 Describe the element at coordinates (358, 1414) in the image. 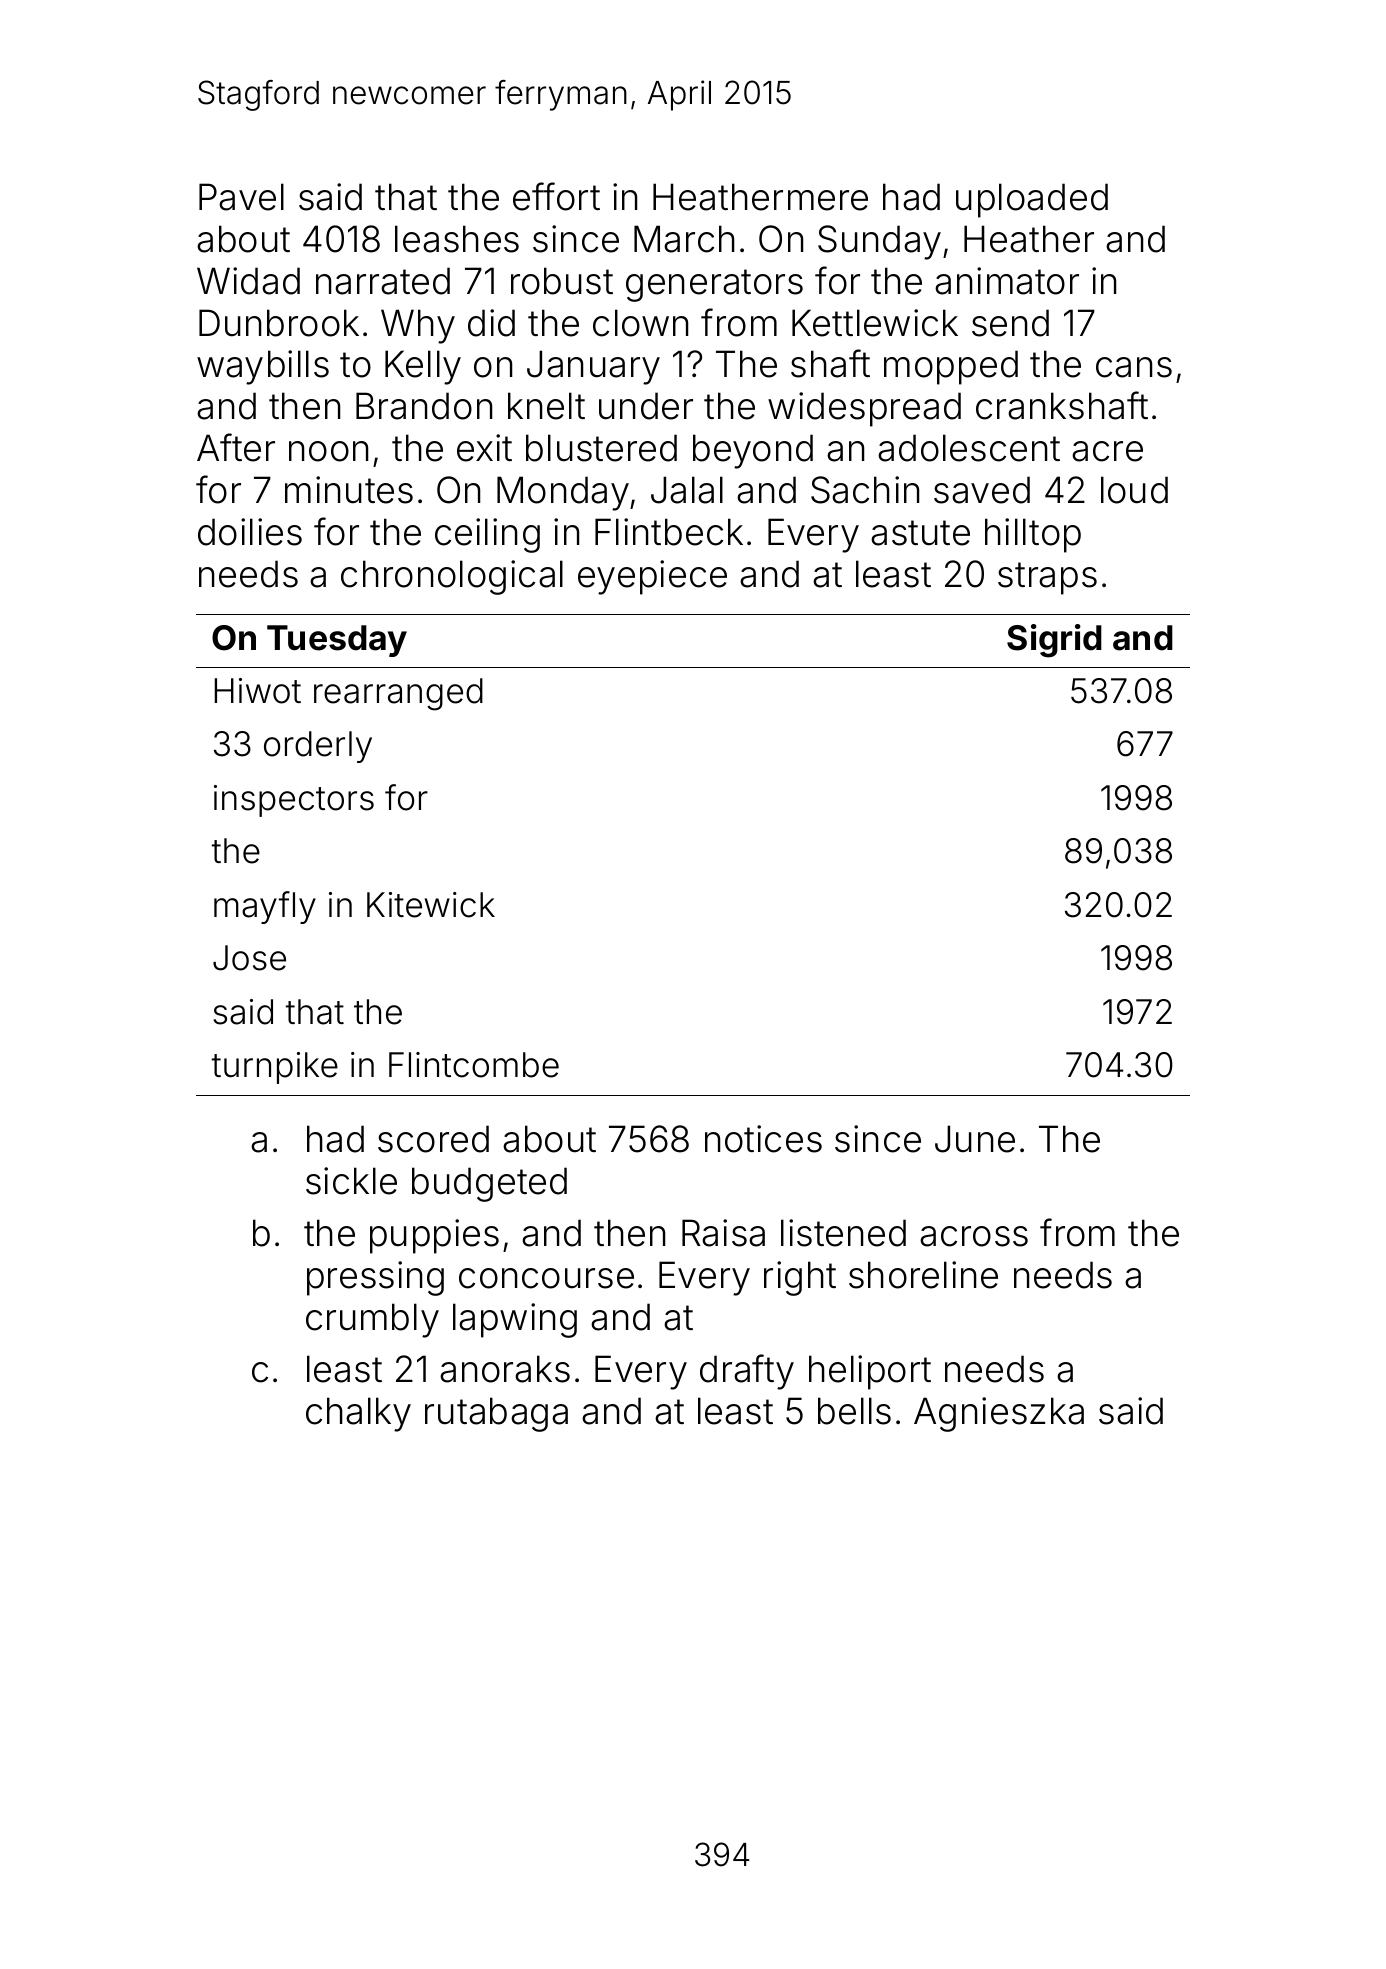

I see `chalky` at that location.
